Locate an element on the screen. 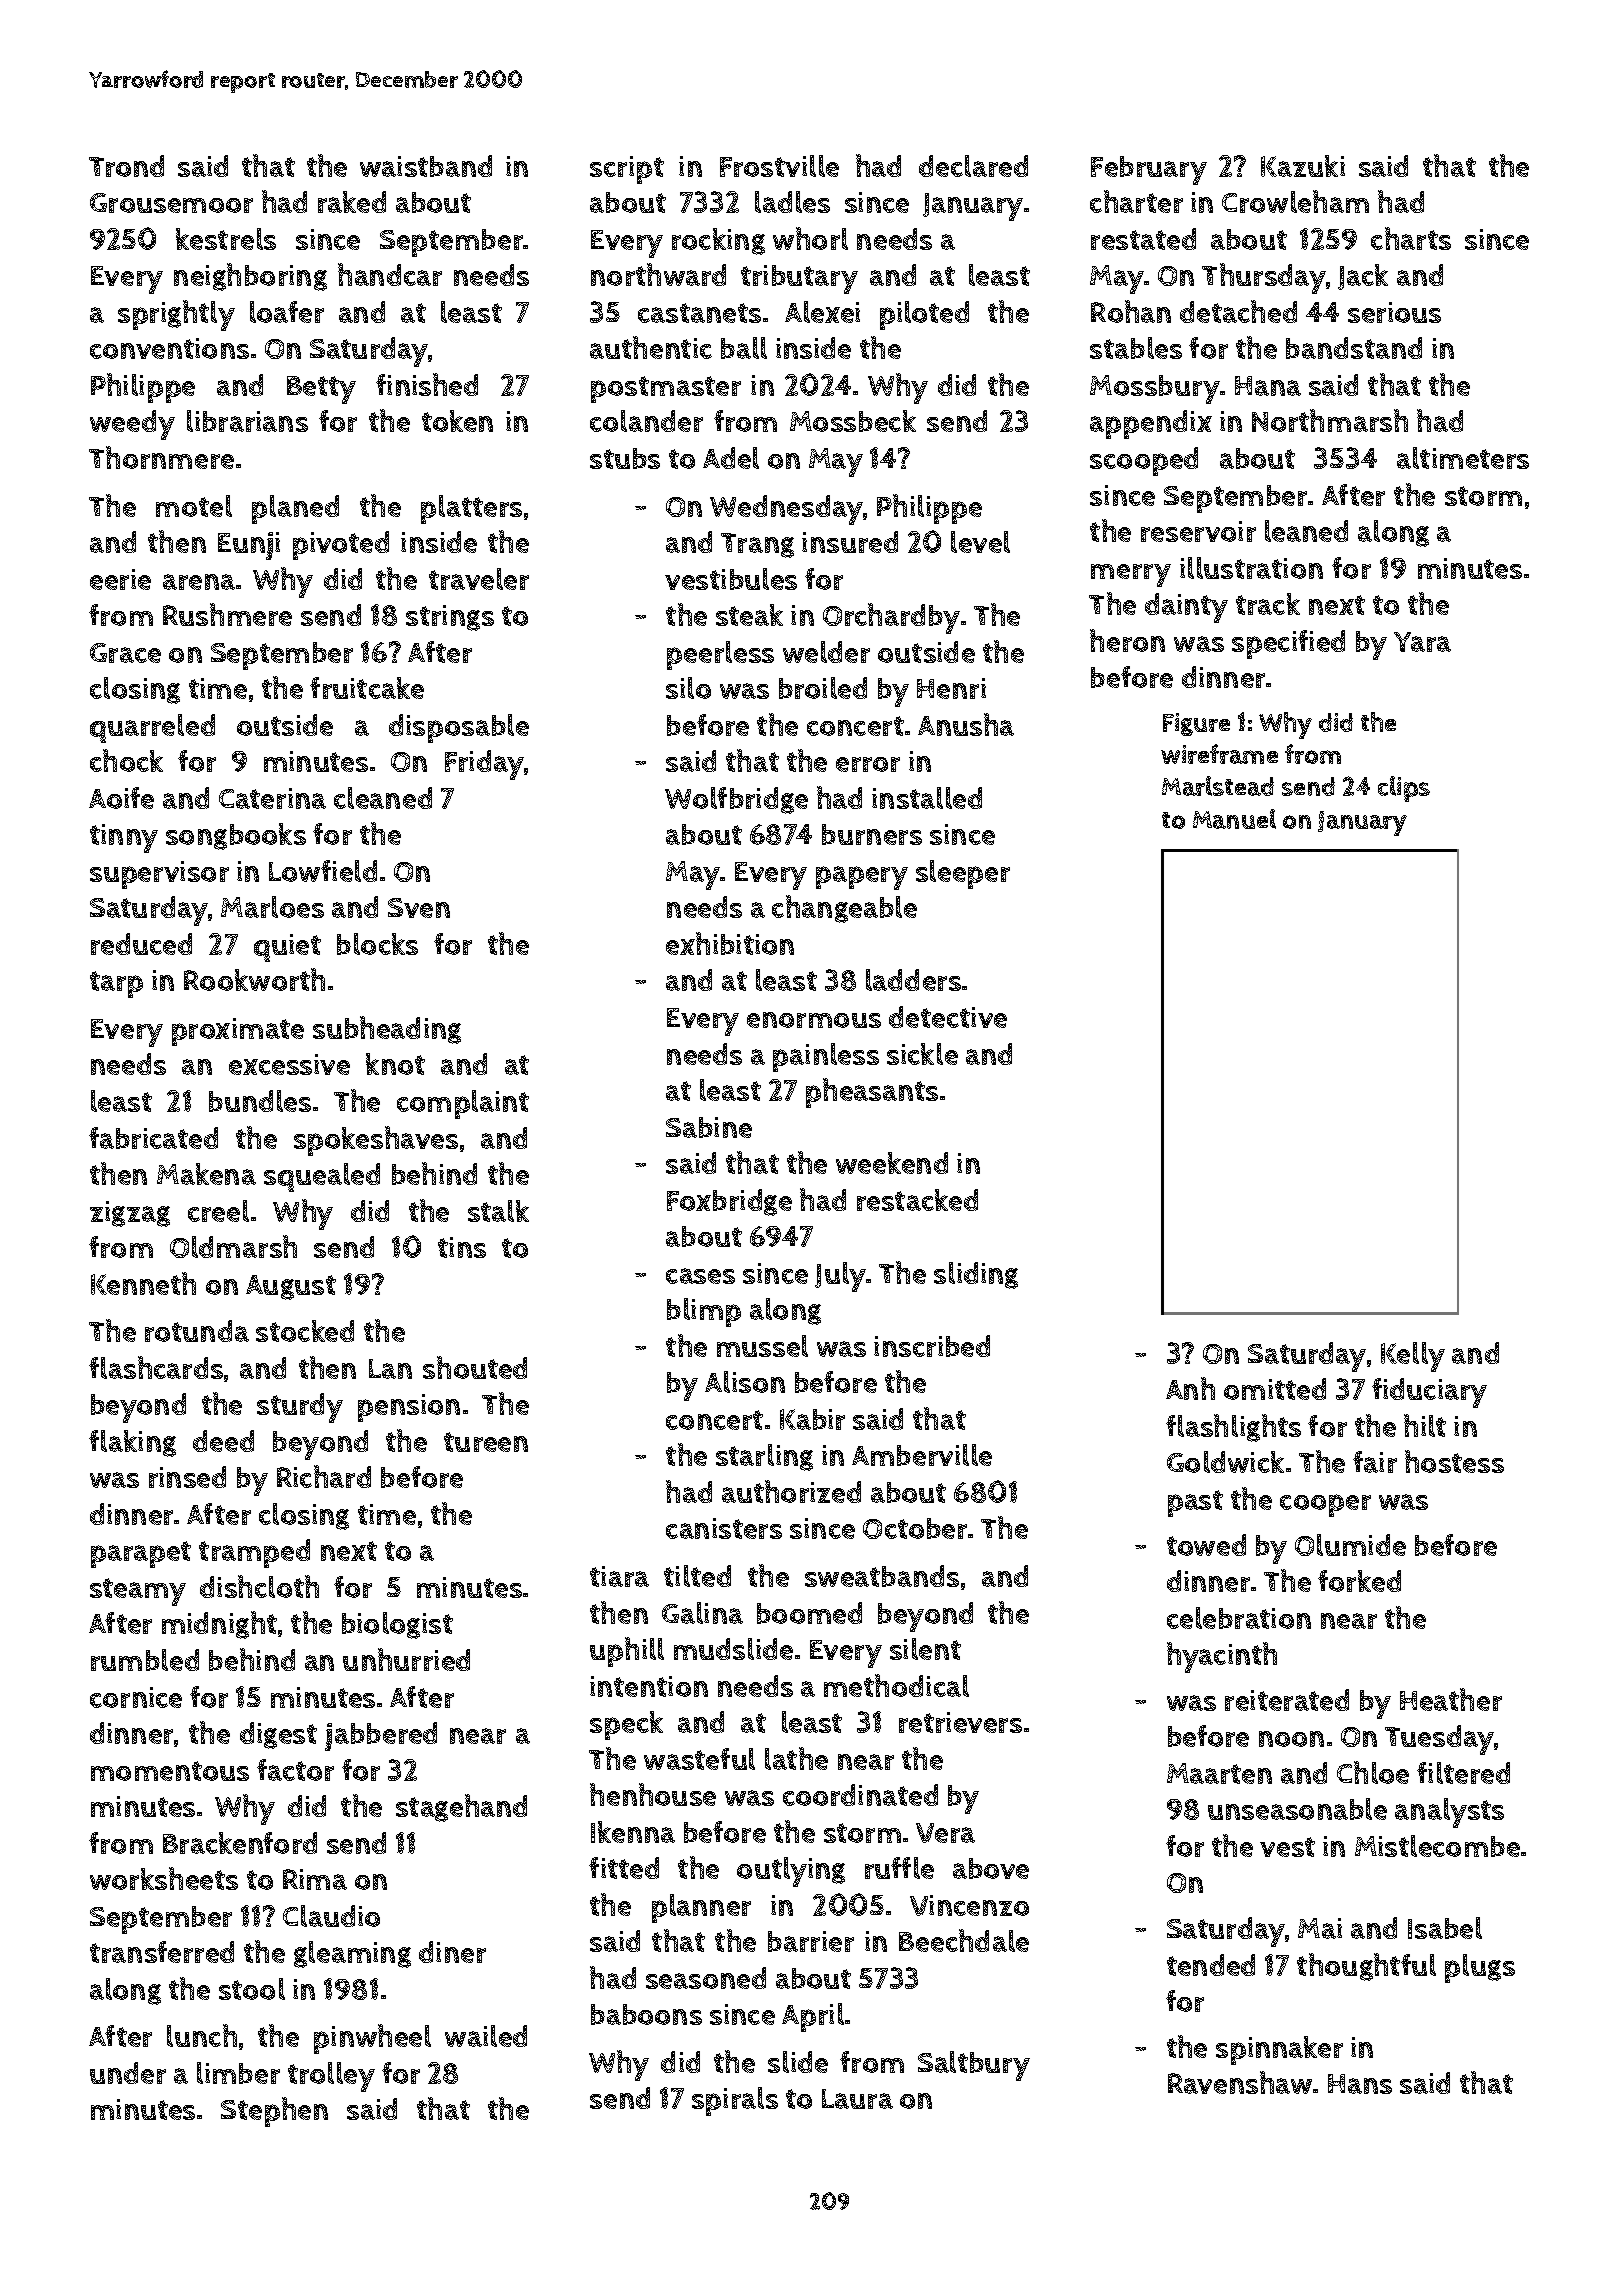 This screenshot has width=1620, height=2292. cornice is located at coordinates (136, 1697).
